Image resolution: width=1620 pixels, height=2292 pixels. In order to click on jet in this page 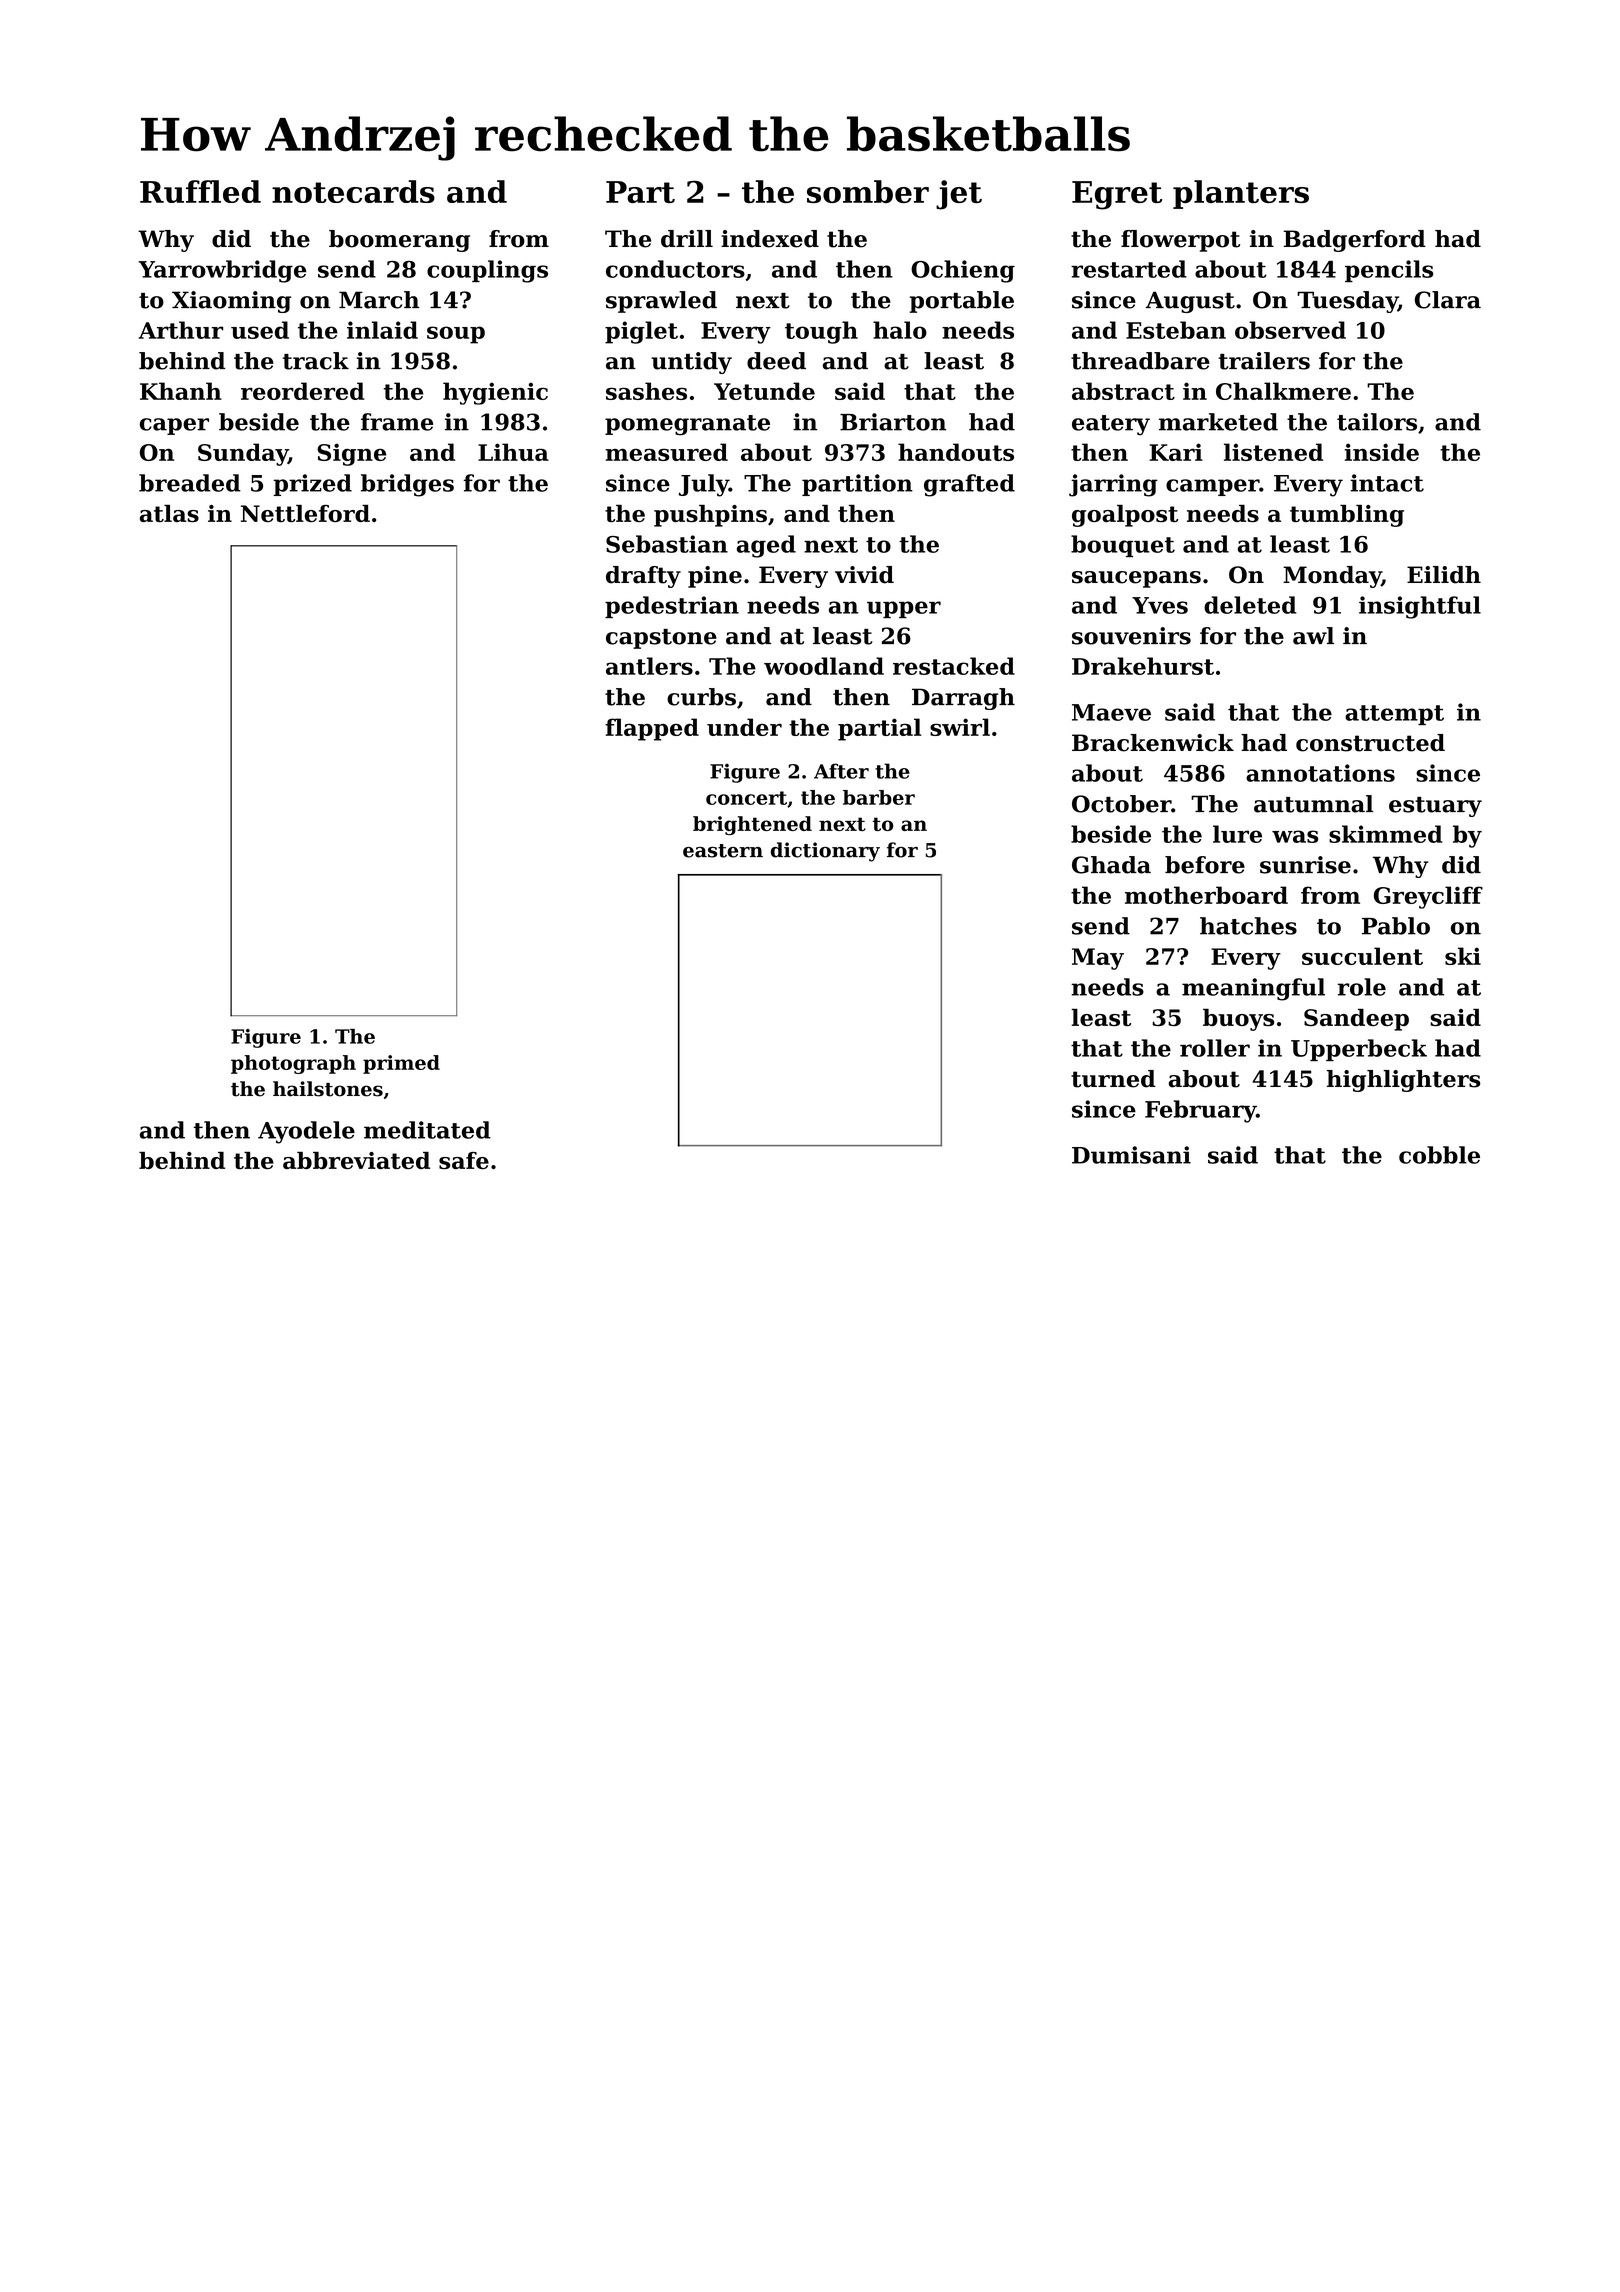, I will do `click(959, 195)`.
